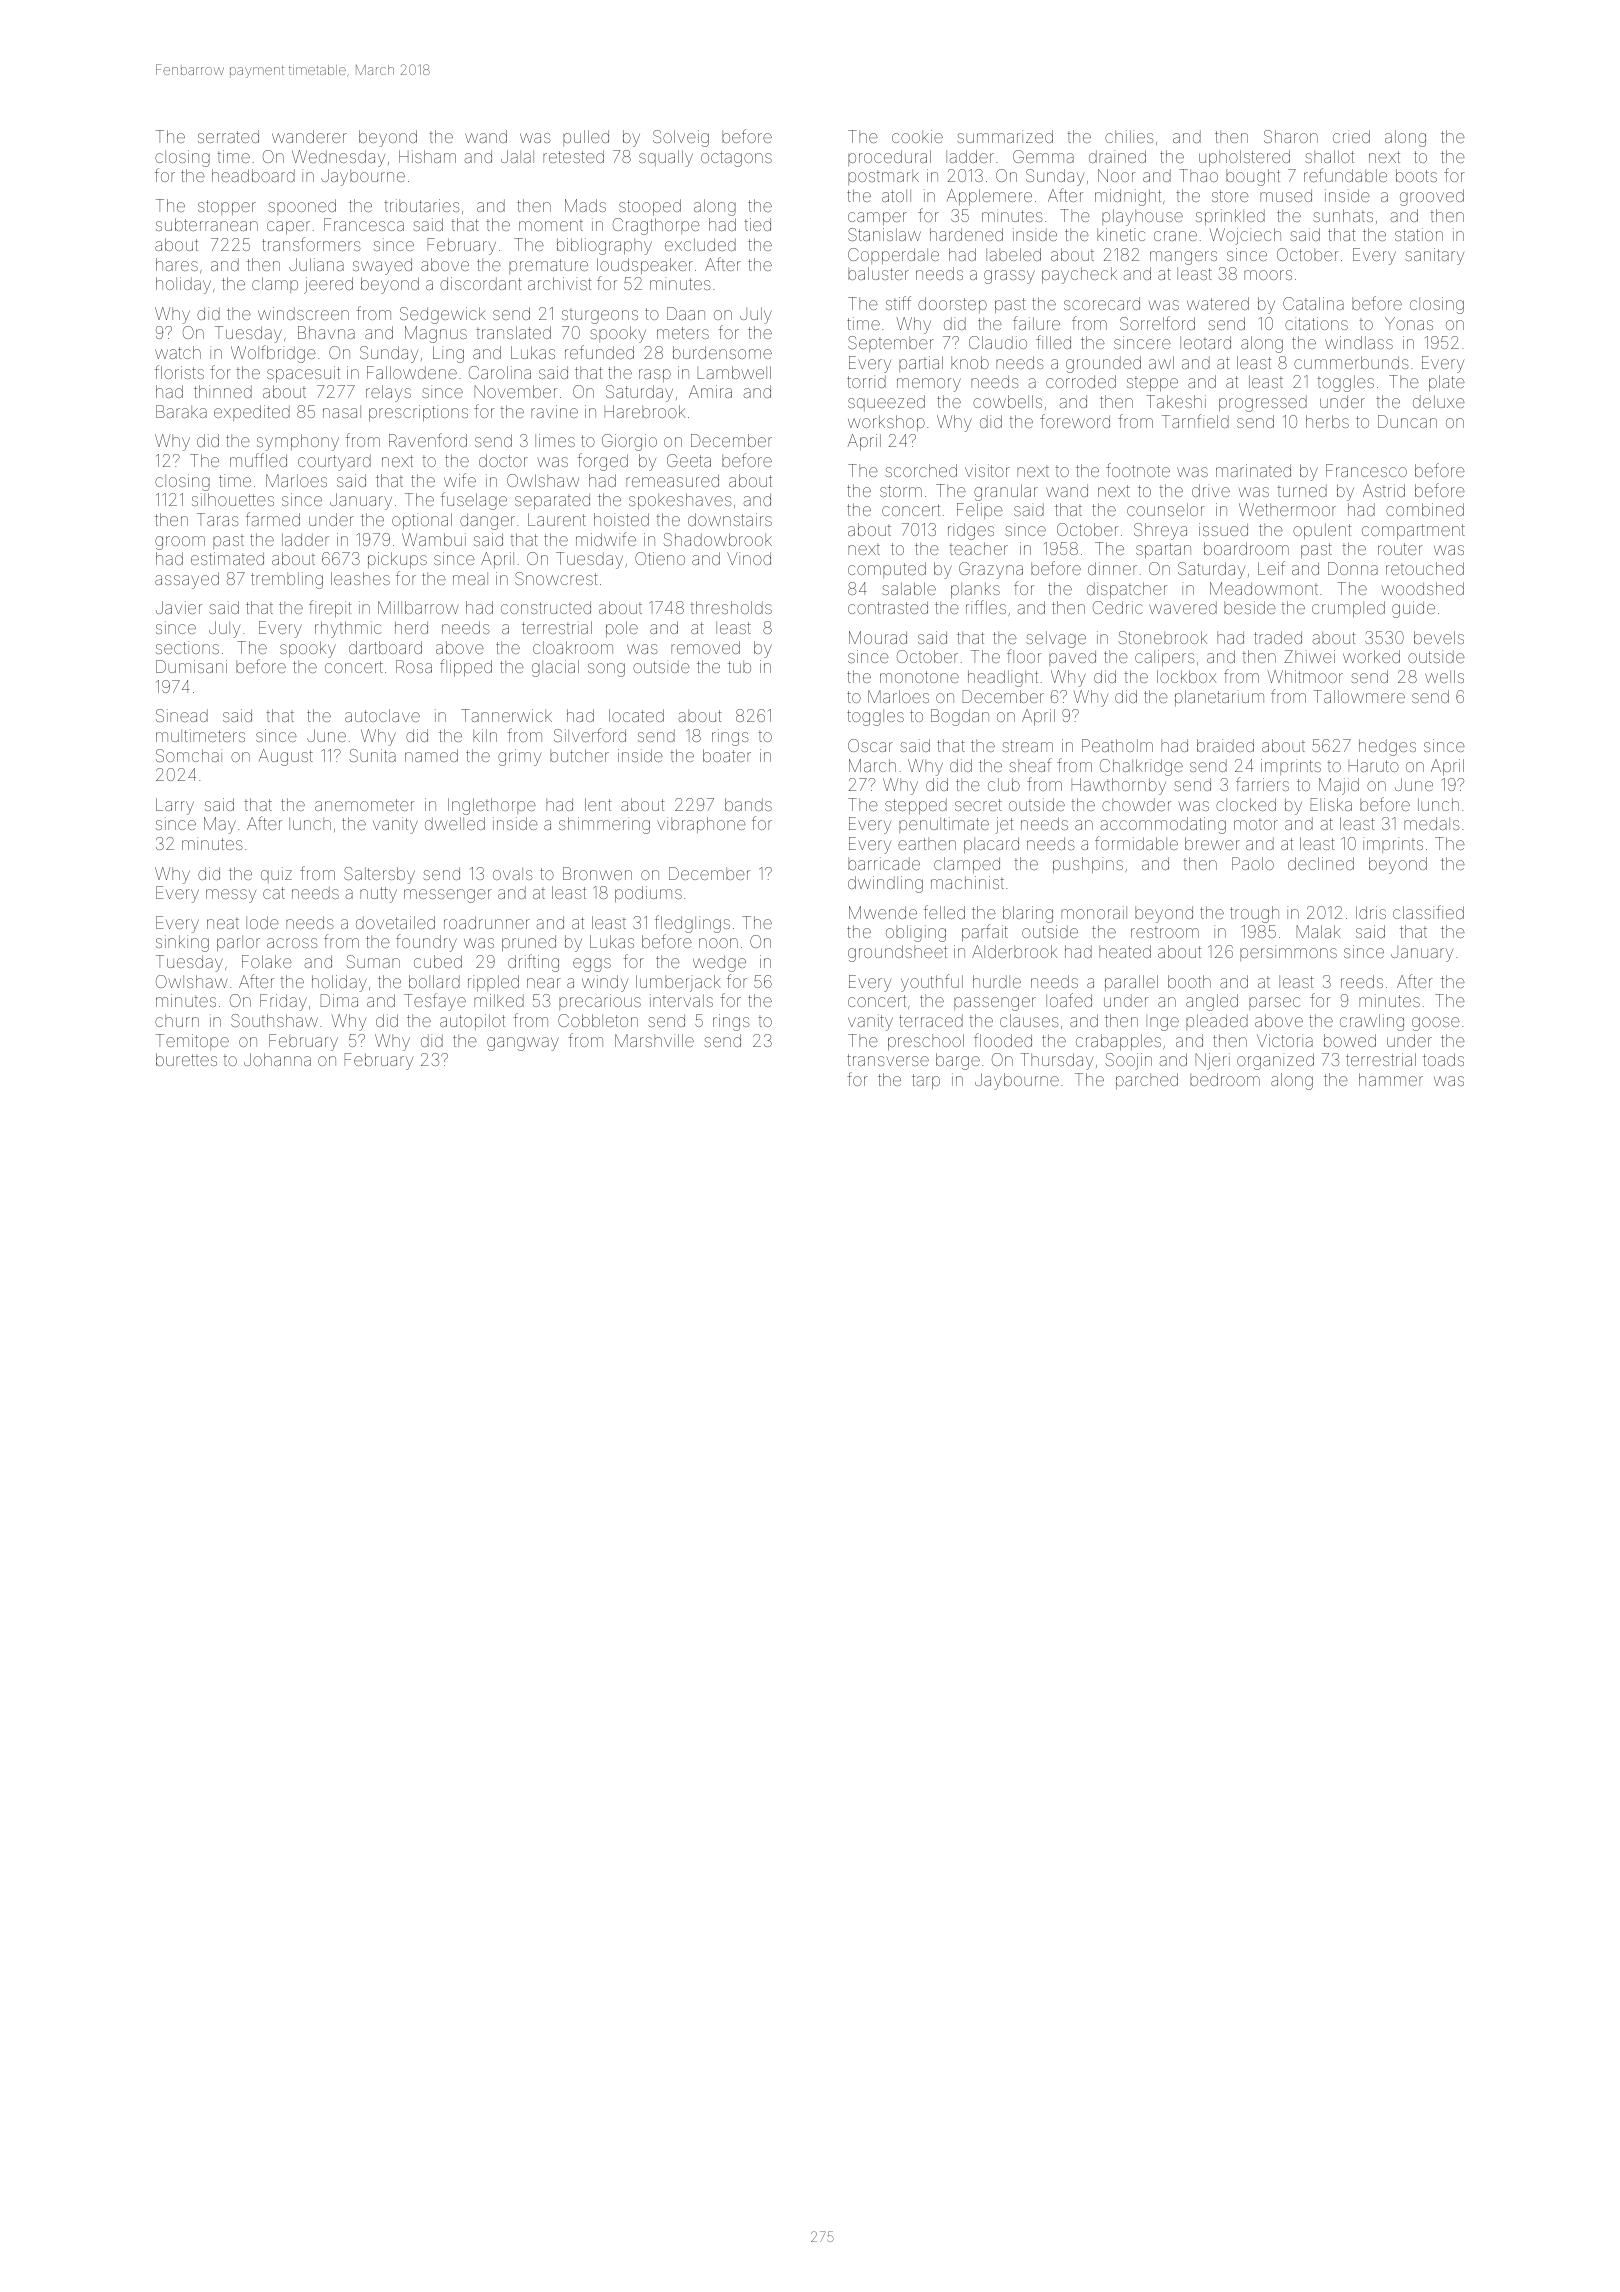 This image has height=2292, width=1620. I want to click on Chalkridge, so click(1141, 767).
